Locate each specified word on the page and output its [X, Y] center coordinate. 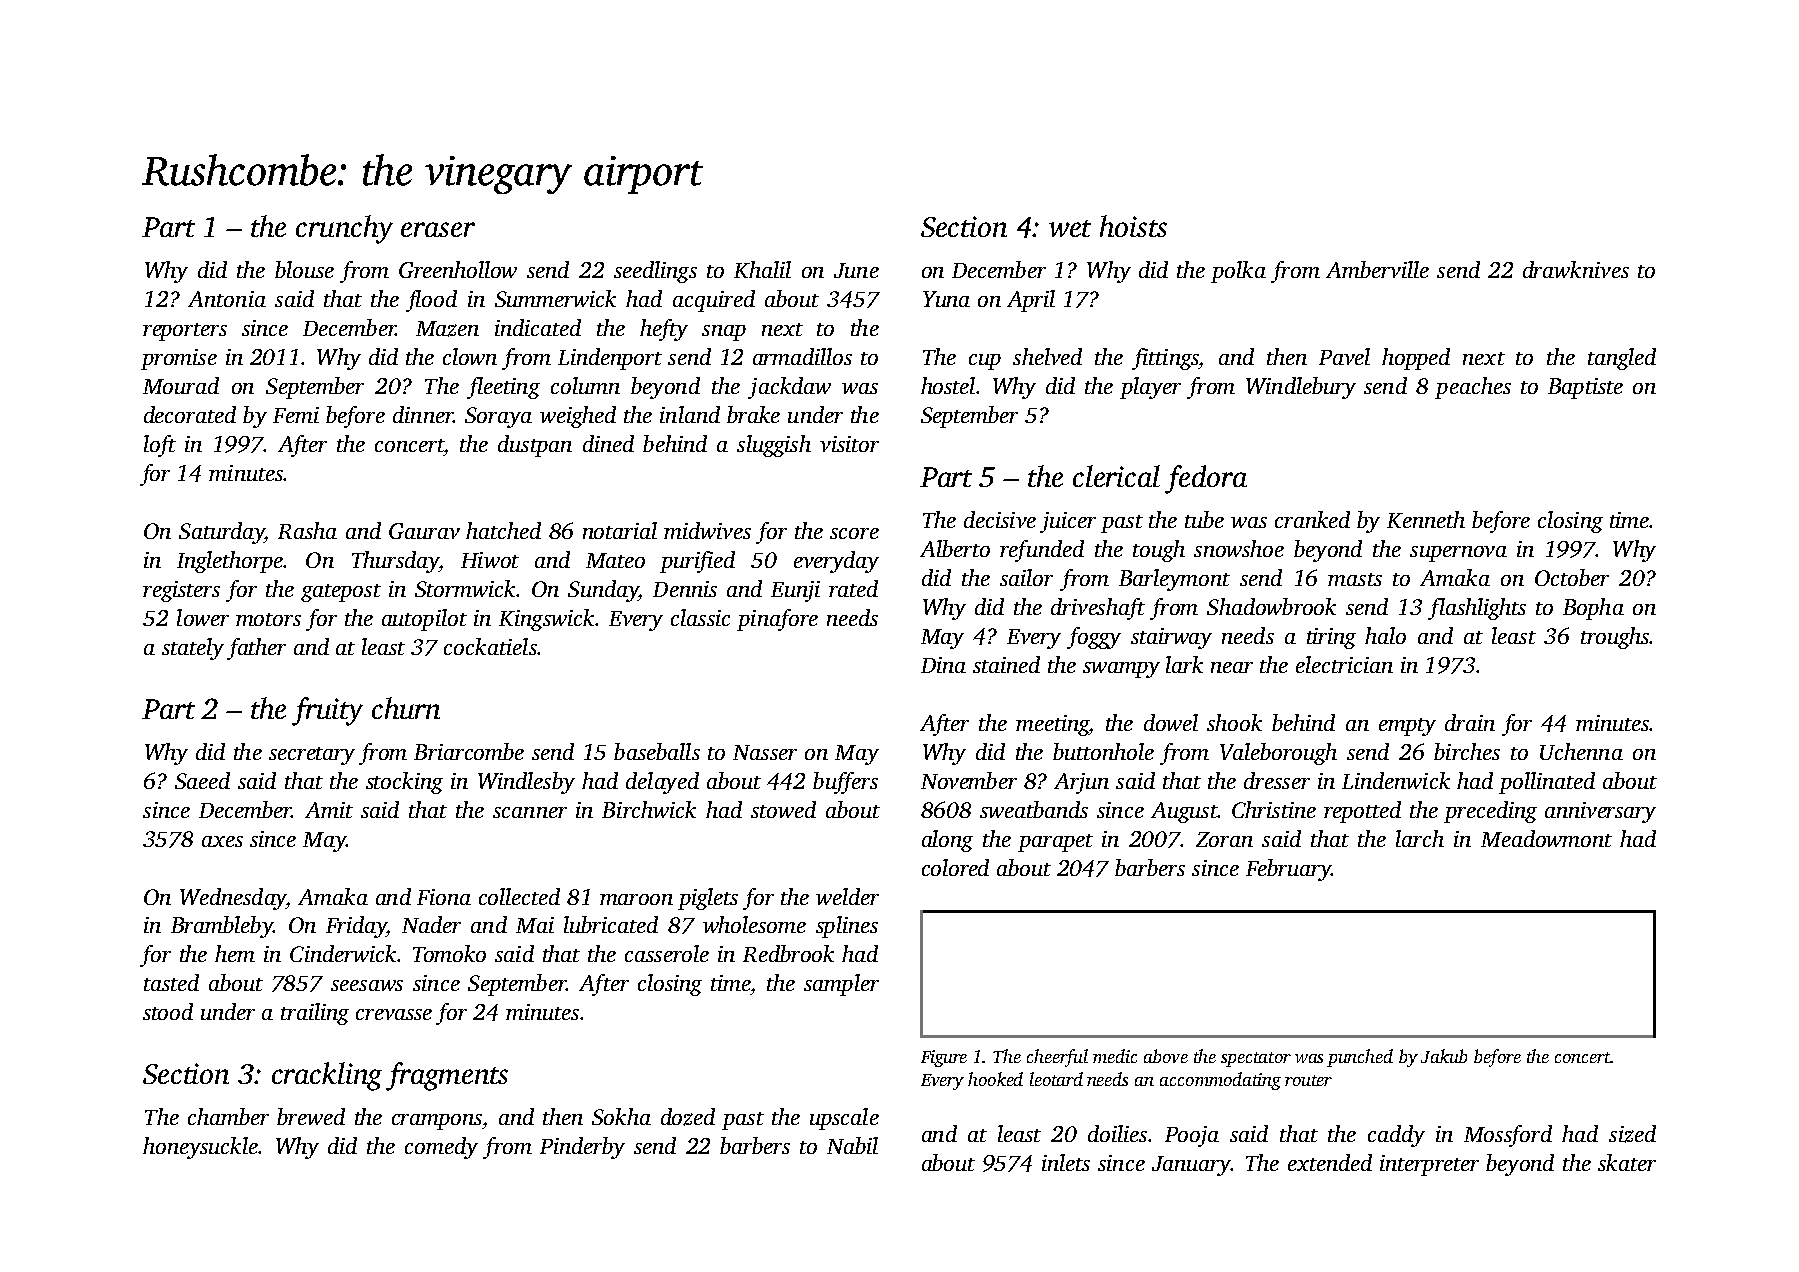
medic [1115, 1056]
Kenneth [1426, 519]
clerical [1116, 476]
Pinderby [582, 1148]
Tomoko [449, 953]
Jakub [1444, 1056]
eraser [438, 229]
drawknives [1576, 269]
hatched [503, 530]
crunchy [344, 229]
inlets [1066, 1162]
